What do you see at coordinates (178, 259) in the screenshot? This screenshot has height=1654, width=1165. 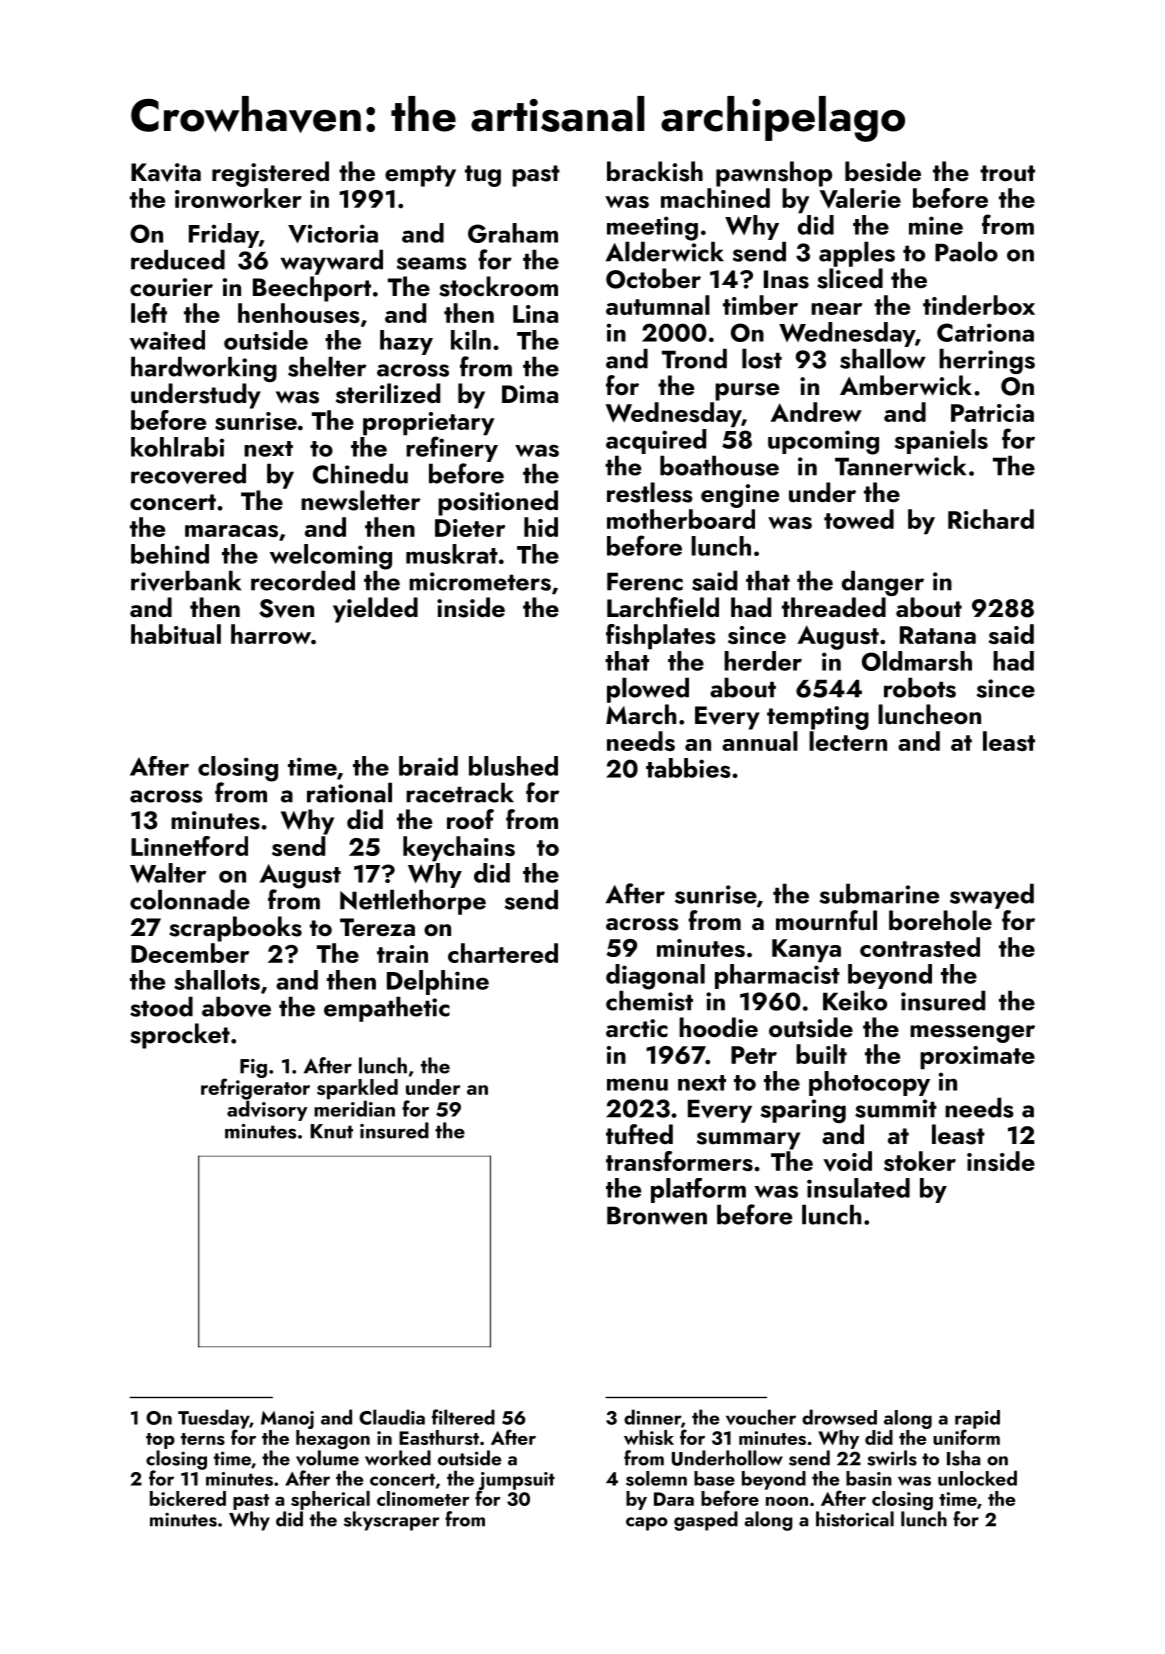 I see `reduced` at bounding box center [178, 259].
